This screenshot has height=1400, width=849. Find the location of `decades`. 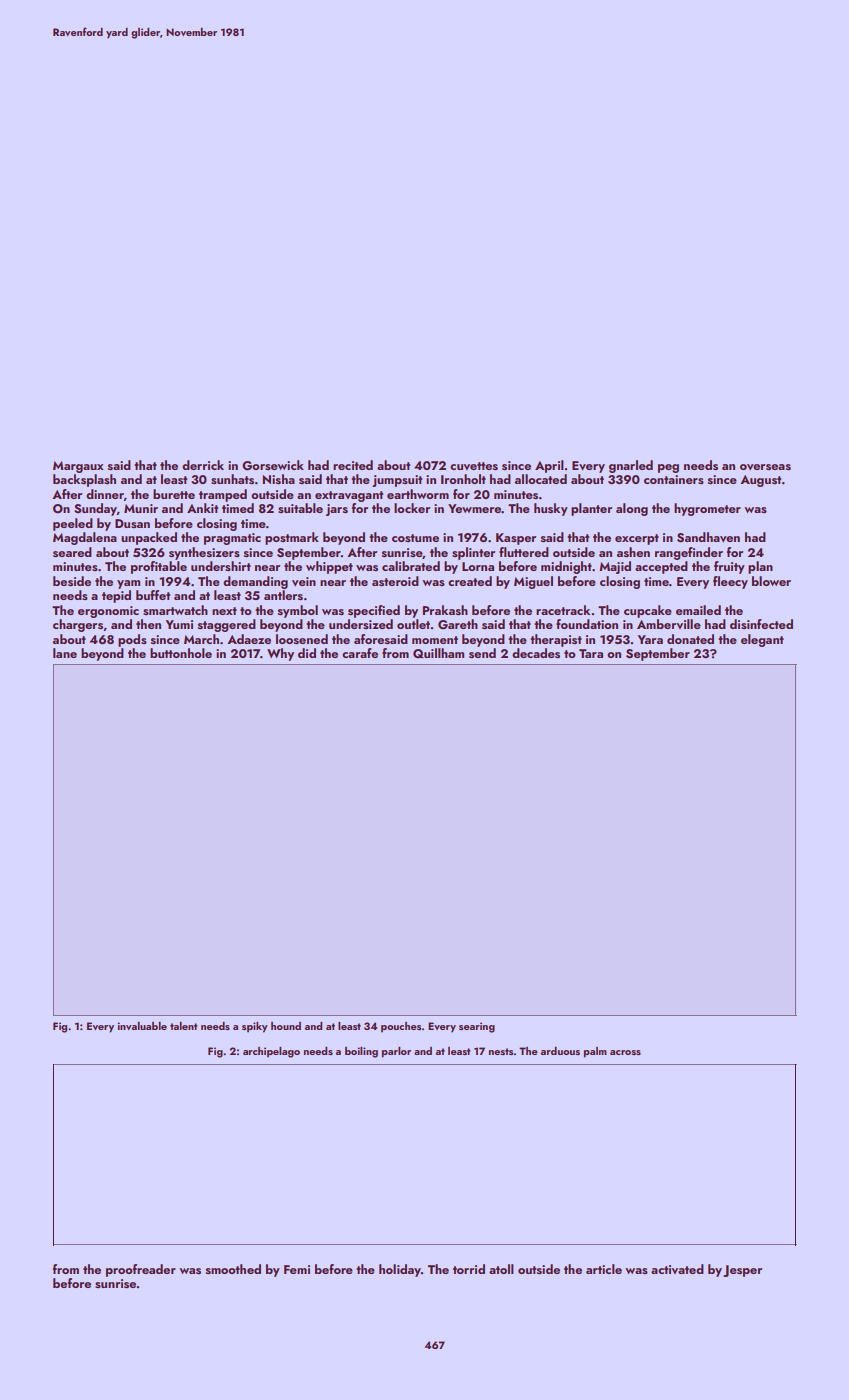

decades is located at coordinates (536, 653).
